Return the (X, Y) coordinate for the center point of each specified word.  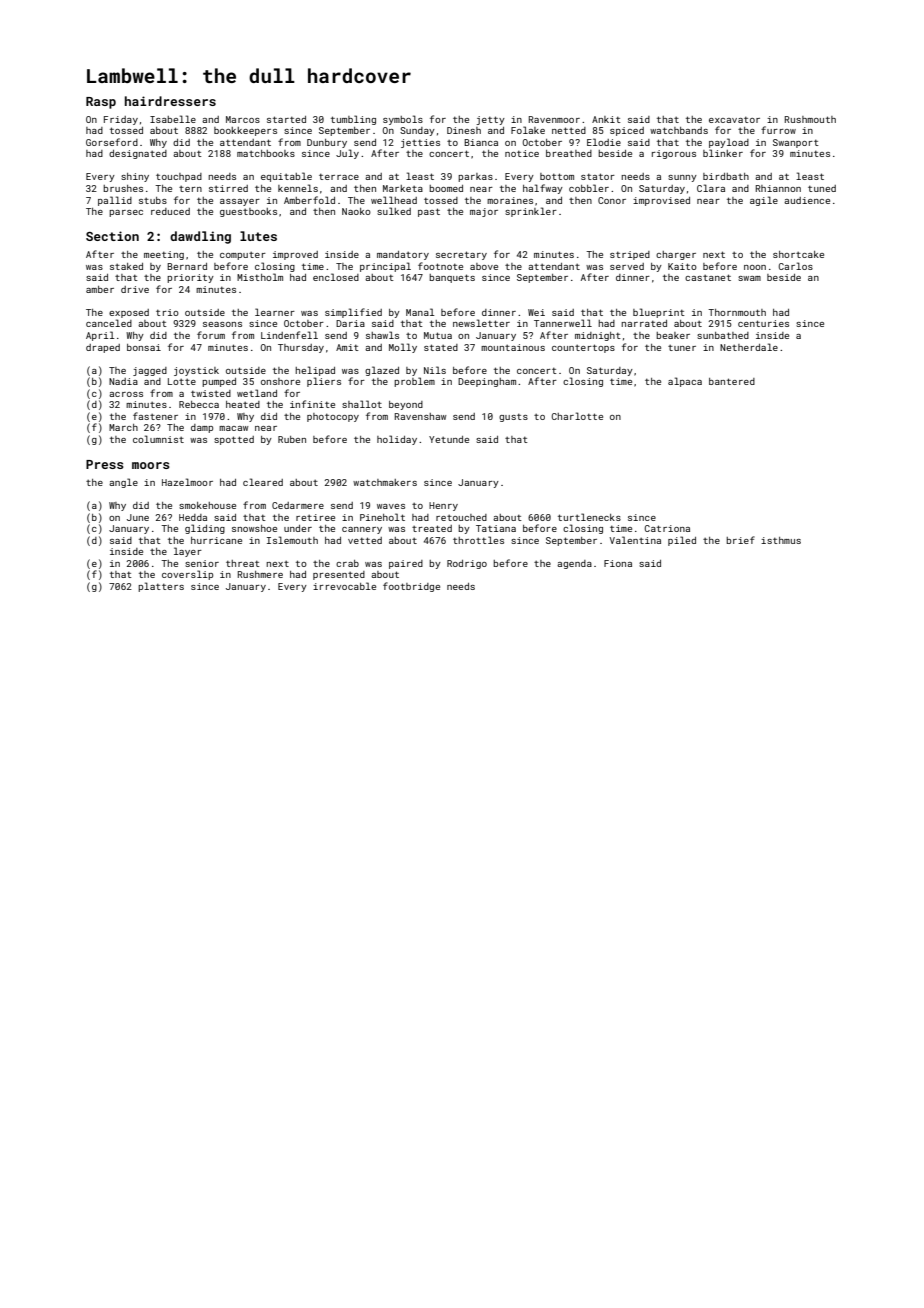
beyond (406, 405)
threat (243, 563)
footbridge (411, 587)
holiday (397, 440)
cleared (263, 482)
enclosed (336, 277)
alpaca (685, 382)
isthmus (781, 540)
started (286, 119)
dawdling (200, 237)
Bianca (481, 142)
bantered (732, 381)
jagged (150, 371)
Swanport (796, 143)
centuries (763, 323)
